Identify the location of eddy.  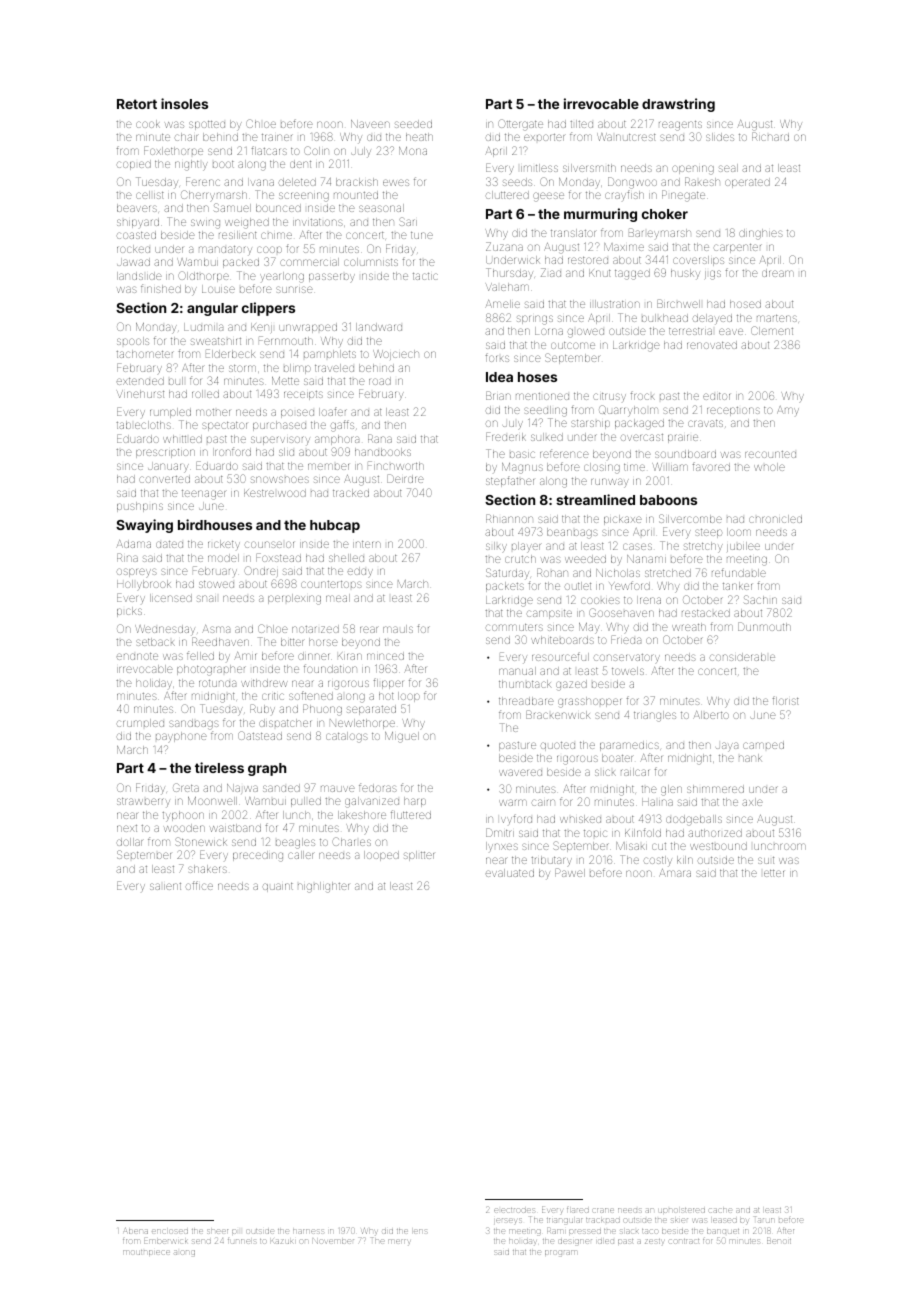
(360, 572).
